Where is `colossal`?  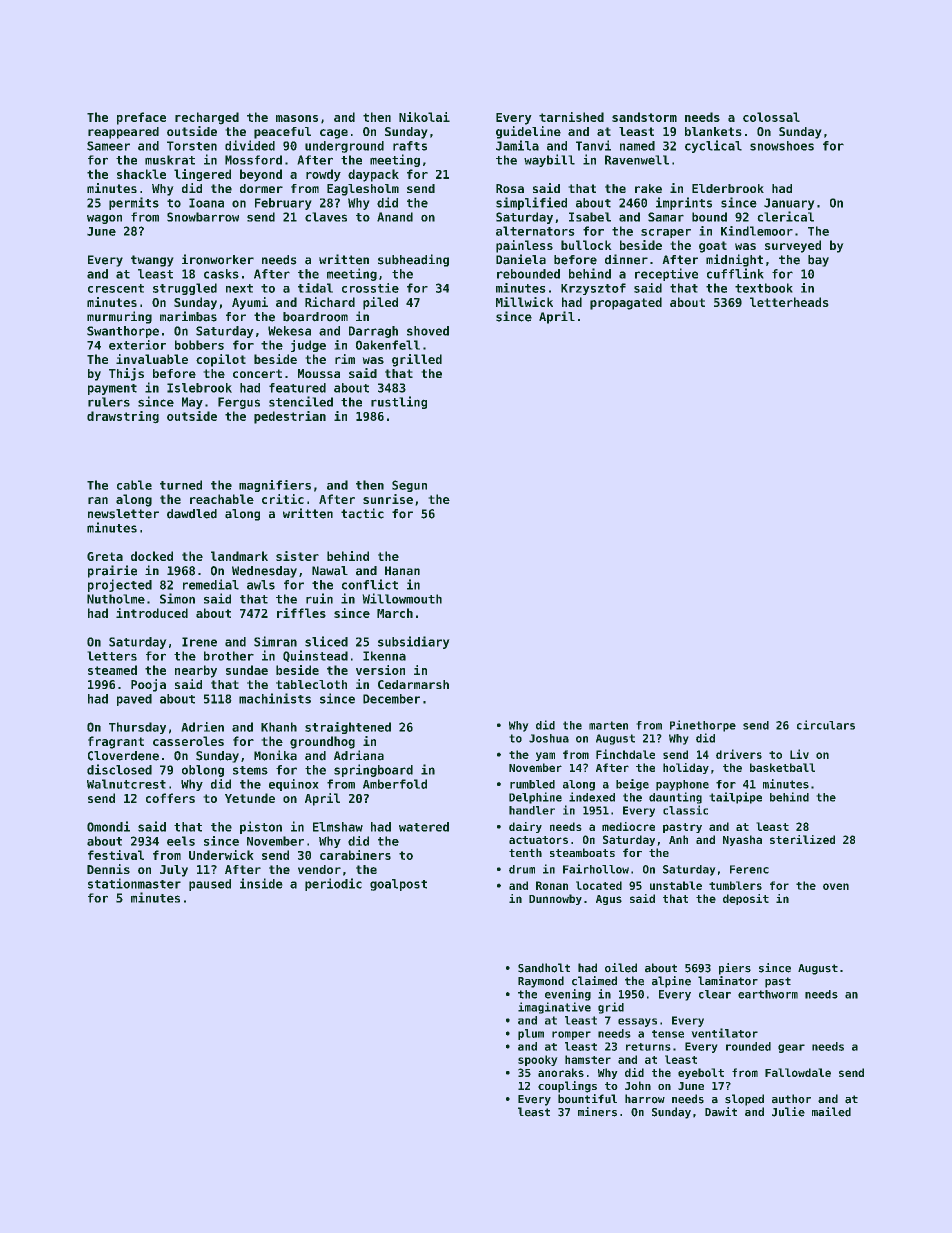 colossal is located at coordinates (771, 117).
